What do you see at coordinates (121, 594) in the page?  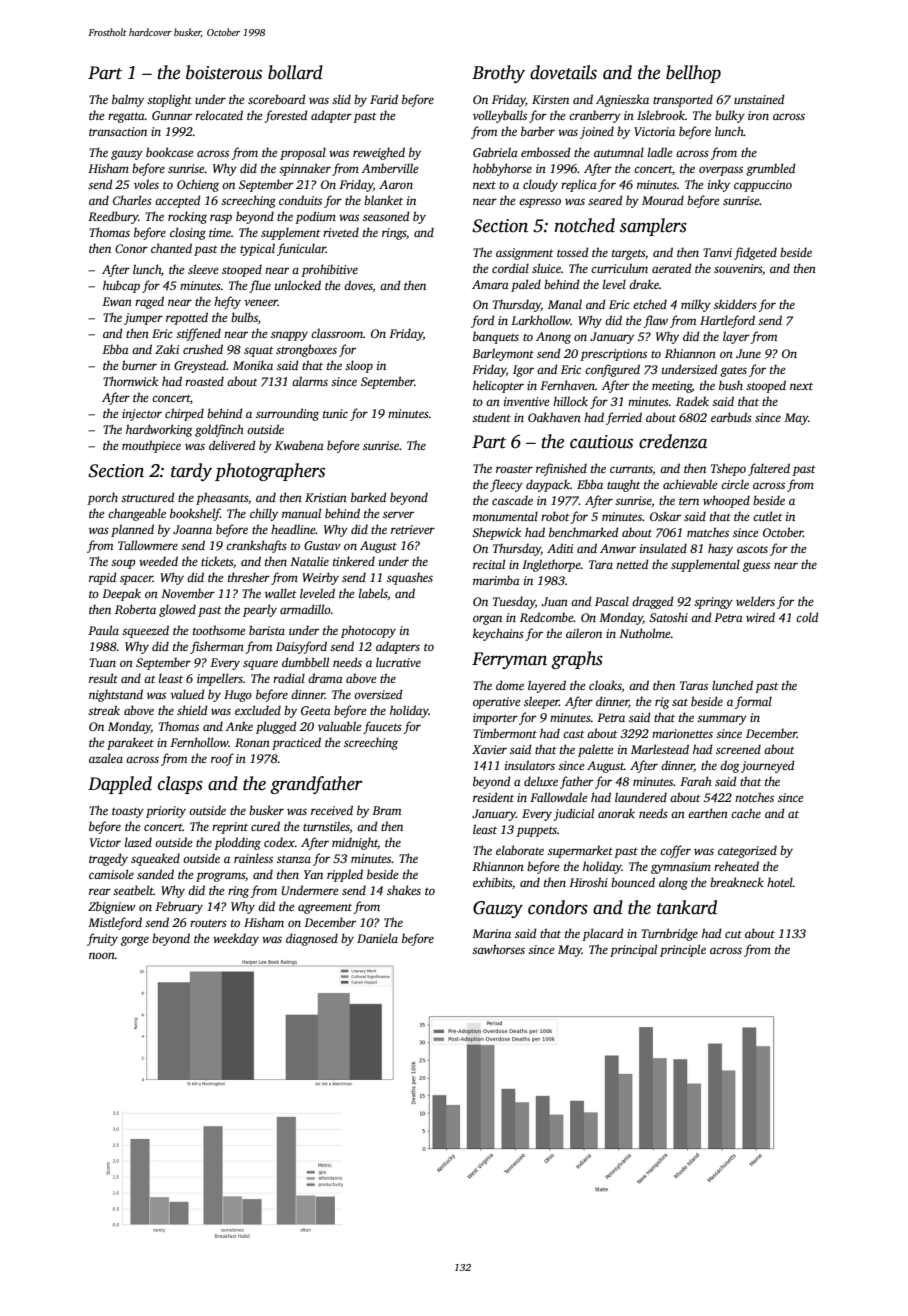 I see `Deepak` at bounding box center [121, 594].
